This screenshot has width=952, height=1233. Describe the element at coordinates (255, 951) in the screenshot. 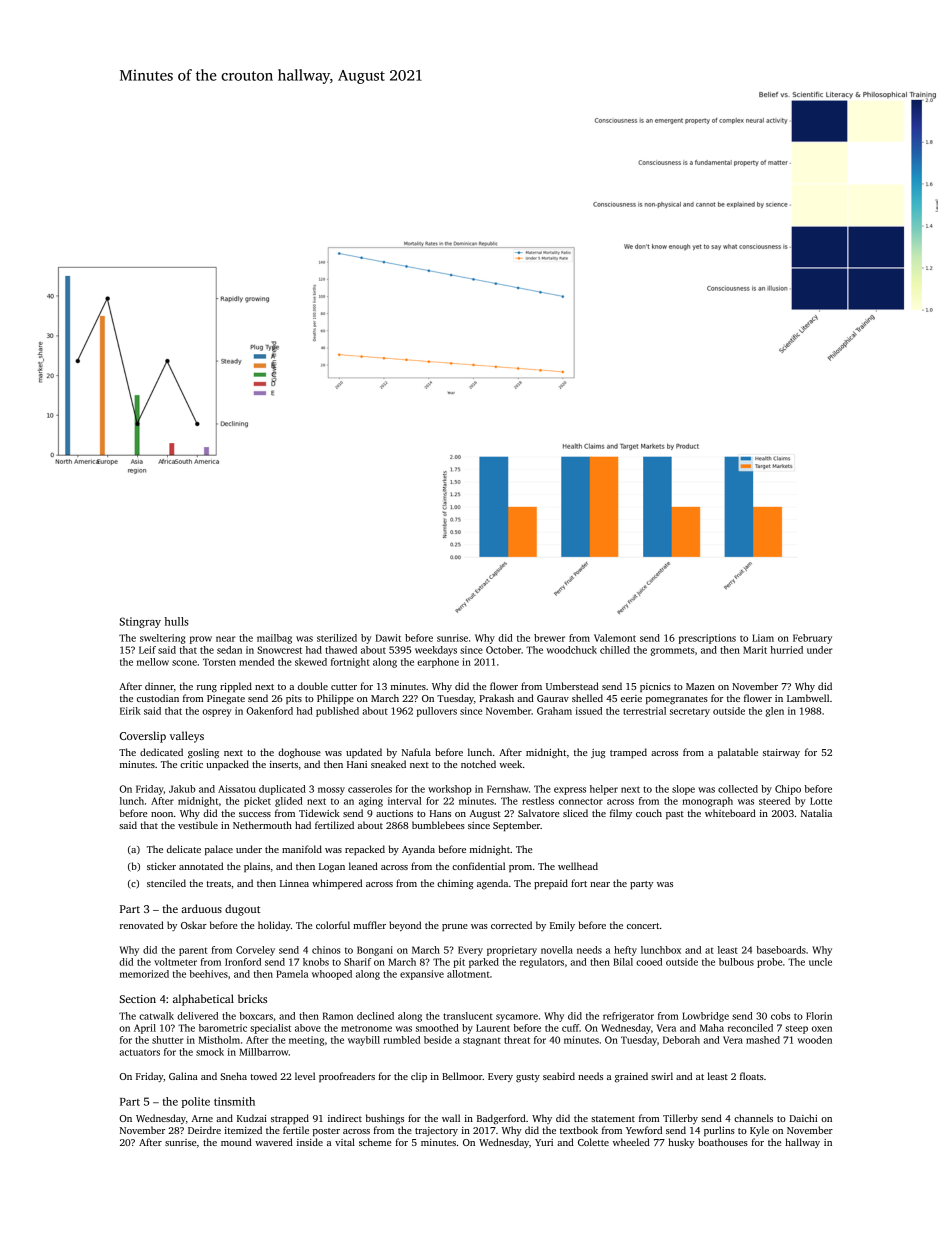

I see `Corveley` at that location.
